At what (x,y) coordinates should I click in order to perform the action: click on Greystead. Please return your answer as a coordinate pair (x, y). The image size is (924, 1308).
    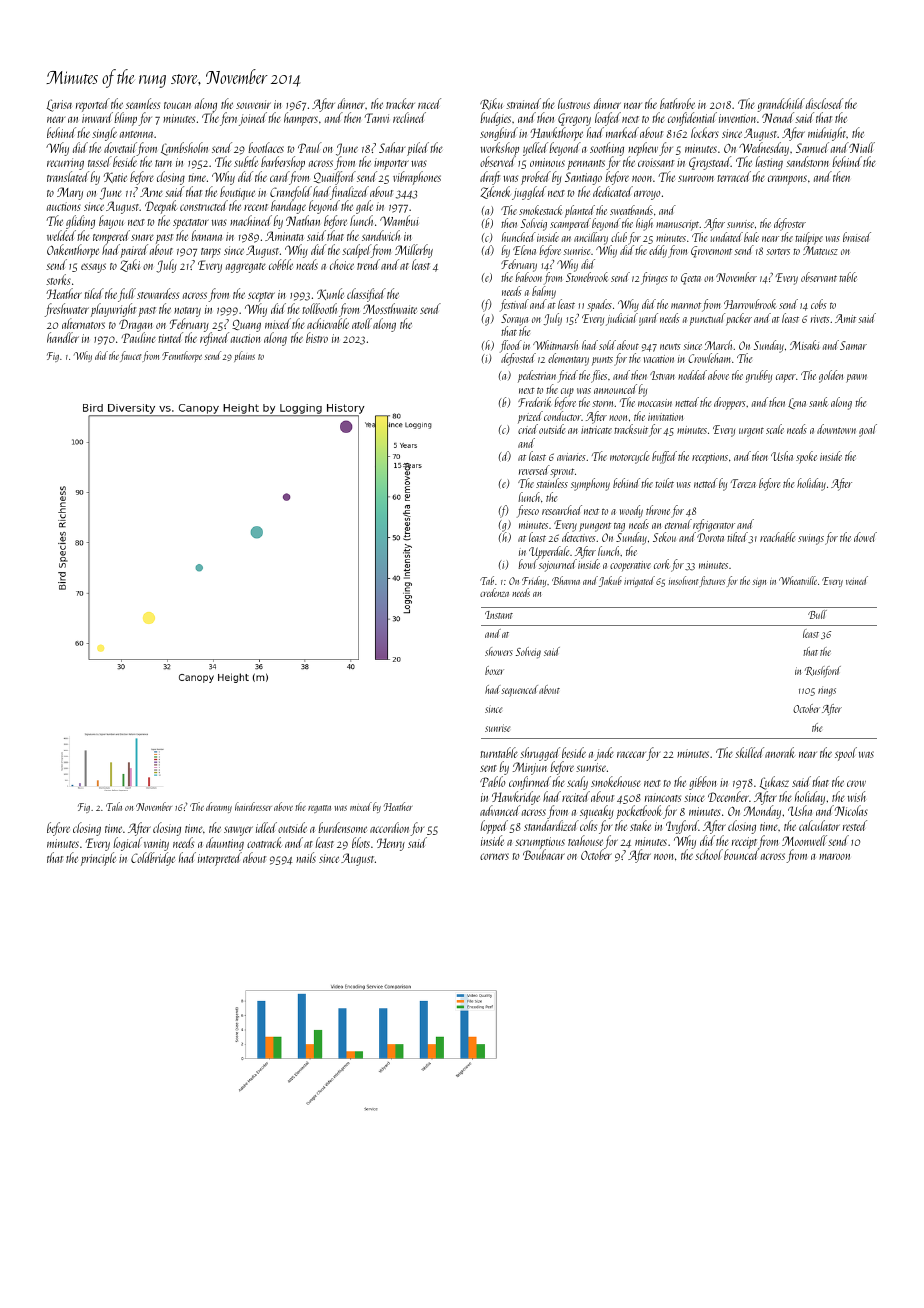
    Looking at the image, I should click on (710, 163).
